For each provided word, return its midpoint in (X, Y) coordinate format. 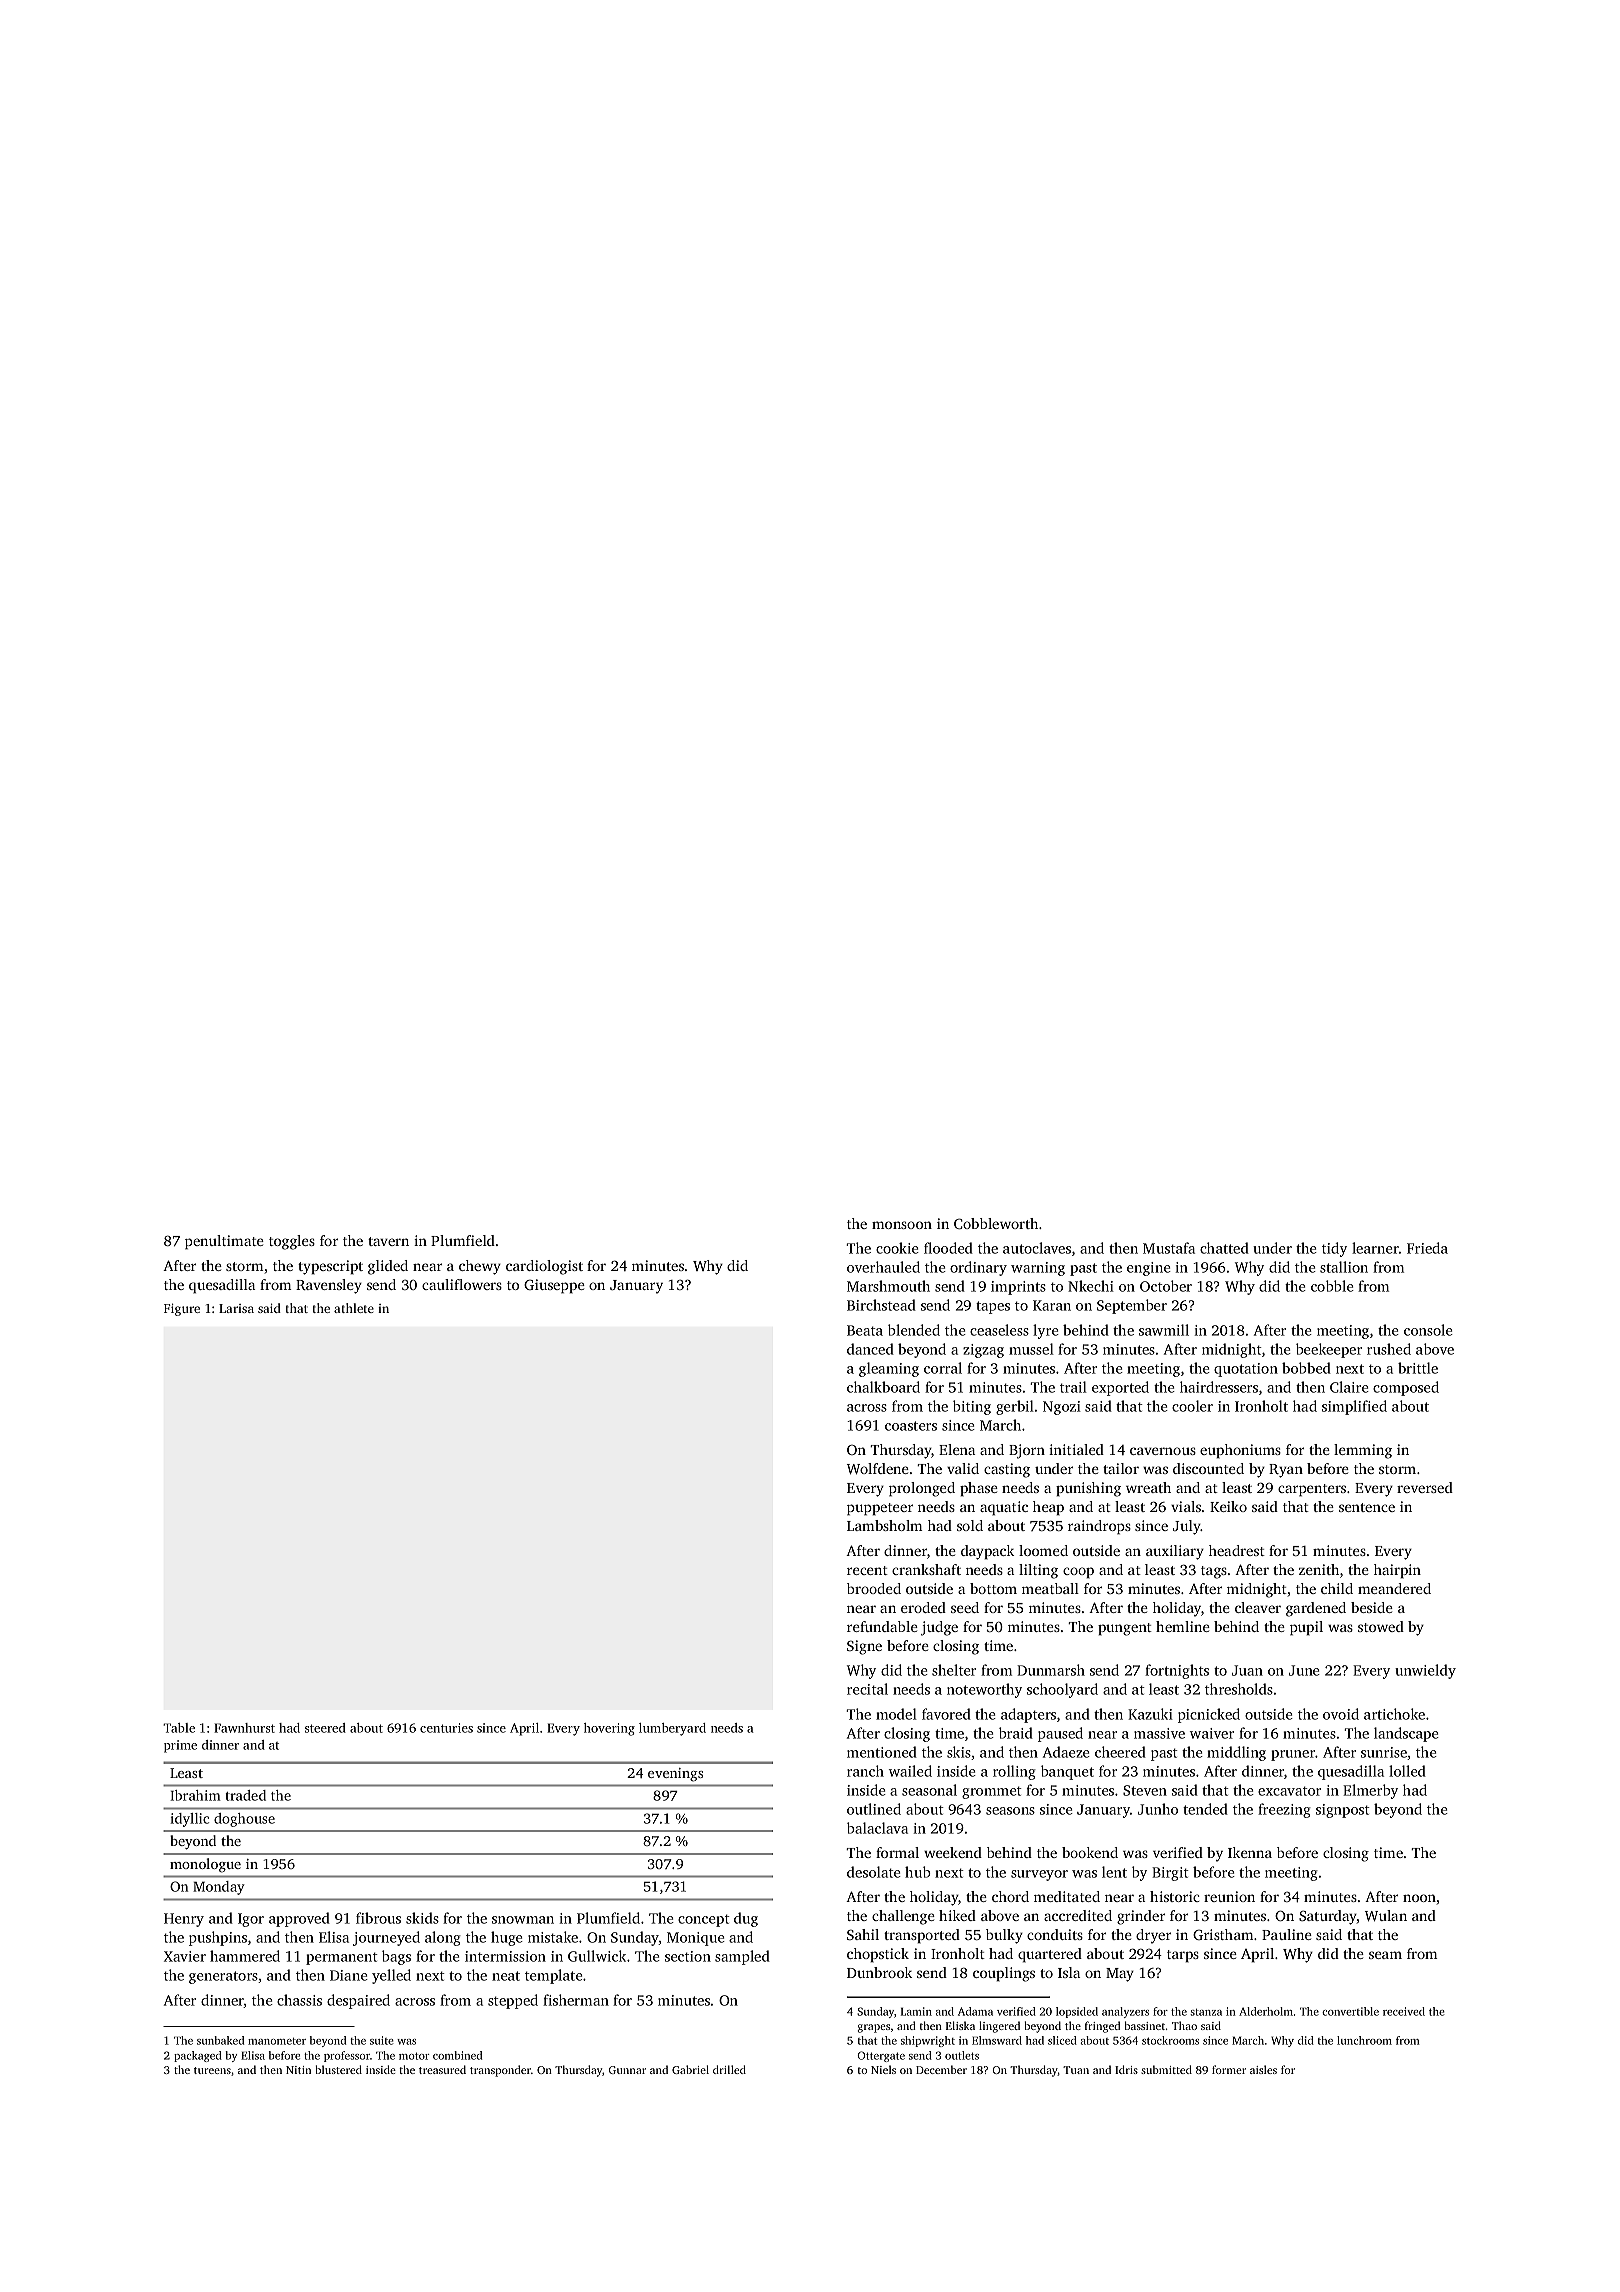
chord (1010, 1896)
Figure (182, 1309)
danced (870, 1349)
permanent (342, 1958)
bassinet (1145, 2025)
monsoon (902, 1225)
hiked (957, 1915)
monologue (205, 1865)
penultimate (224, 1242)
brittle (1418, 1368)
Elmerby (1370, 1791)
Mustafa (1169, 1248)
